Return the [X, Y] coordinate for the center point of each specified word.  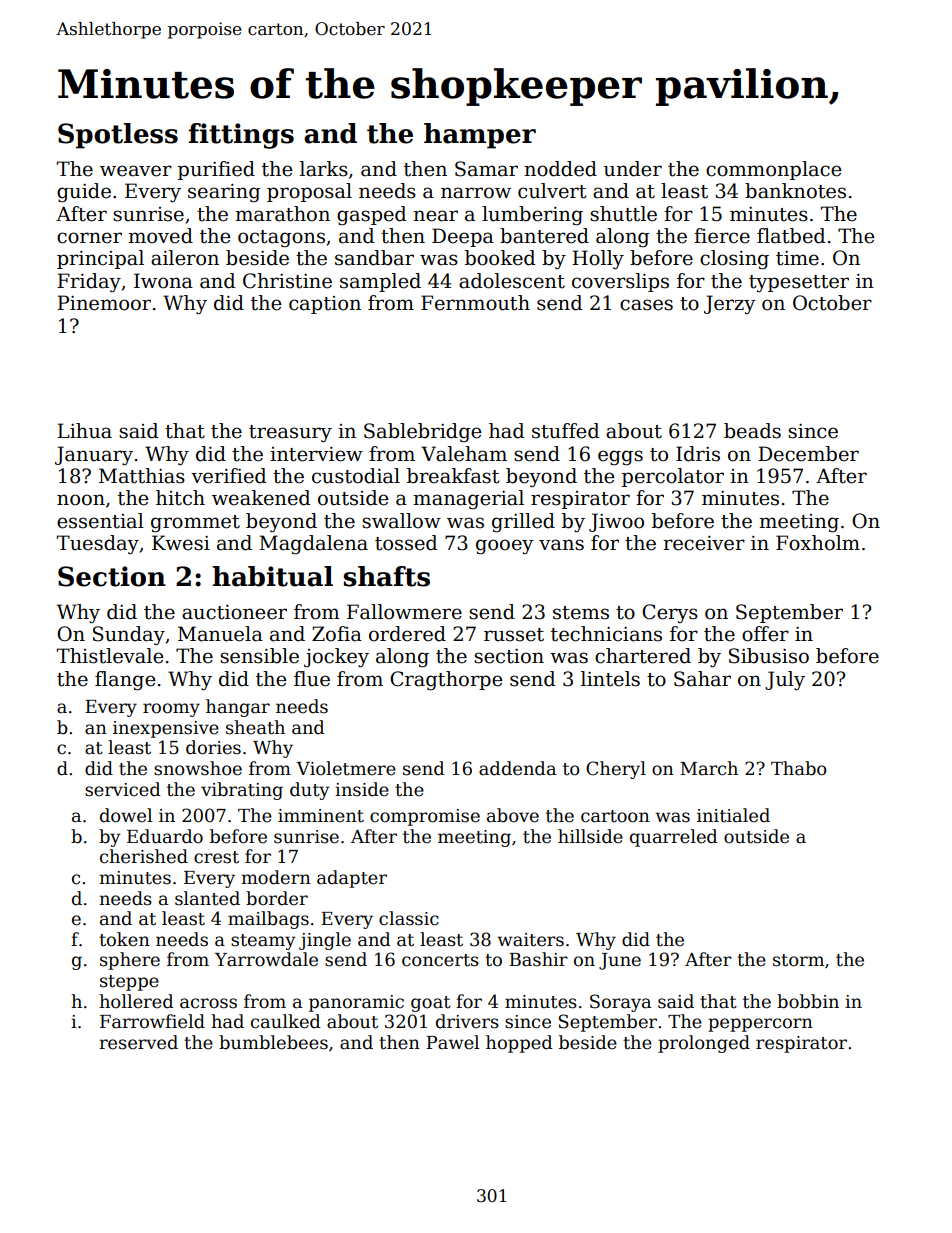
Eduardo [165, 836]
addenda [517, 768]
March [709, 768]
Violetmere [346, 768]
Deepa [463, 237]
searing [224, 193]
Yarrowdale [266, 959]
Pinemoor [104, 303]
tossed [406, 543]
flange [125, 681]
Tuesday [98, 544]
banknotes [795, 191]
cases [646, 305]
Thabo [799, 768]
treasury [290, 433]
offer [765, 634]
